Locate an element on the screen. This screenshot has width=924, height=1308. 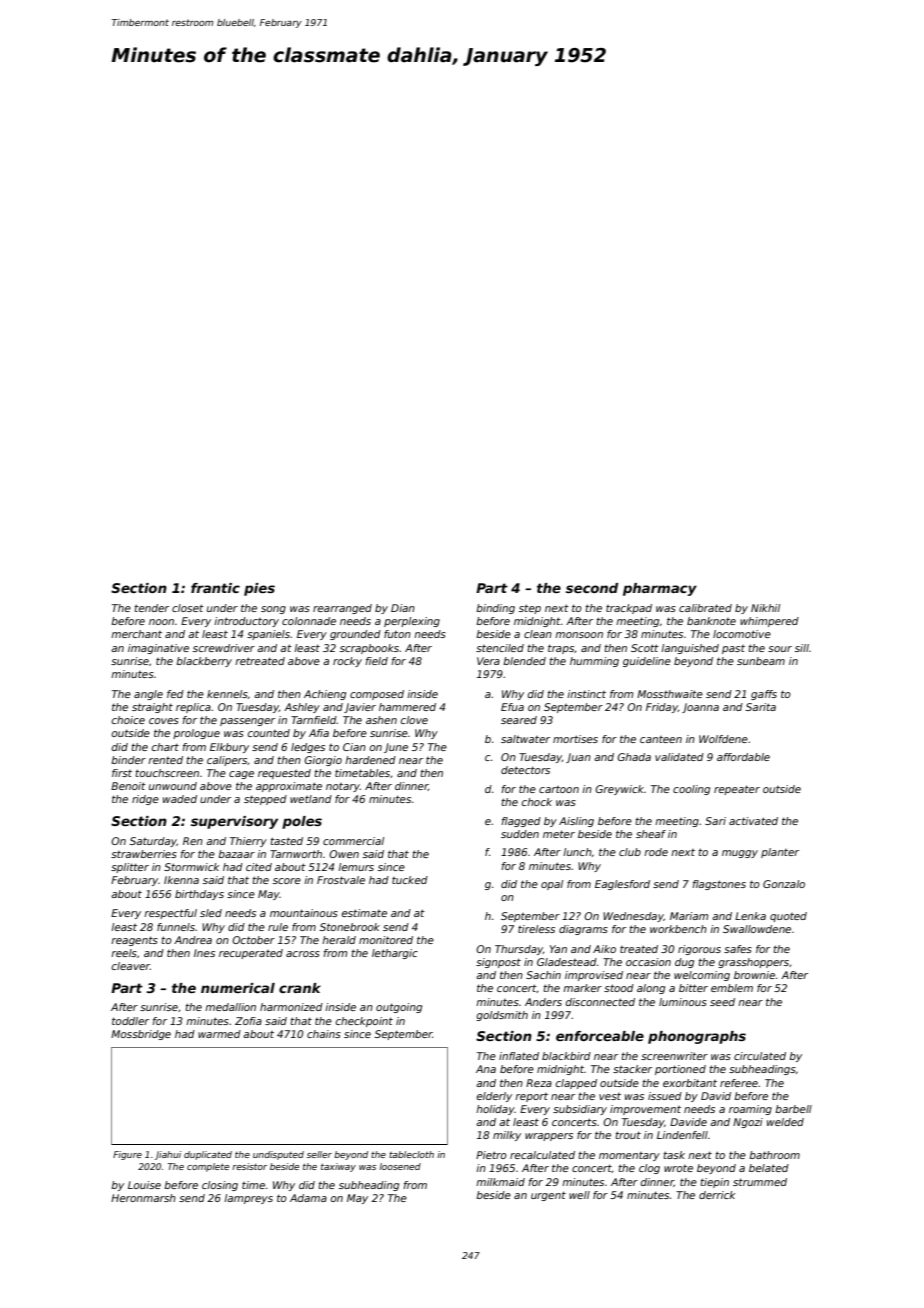
opal is located at coordinates (552, 885).
